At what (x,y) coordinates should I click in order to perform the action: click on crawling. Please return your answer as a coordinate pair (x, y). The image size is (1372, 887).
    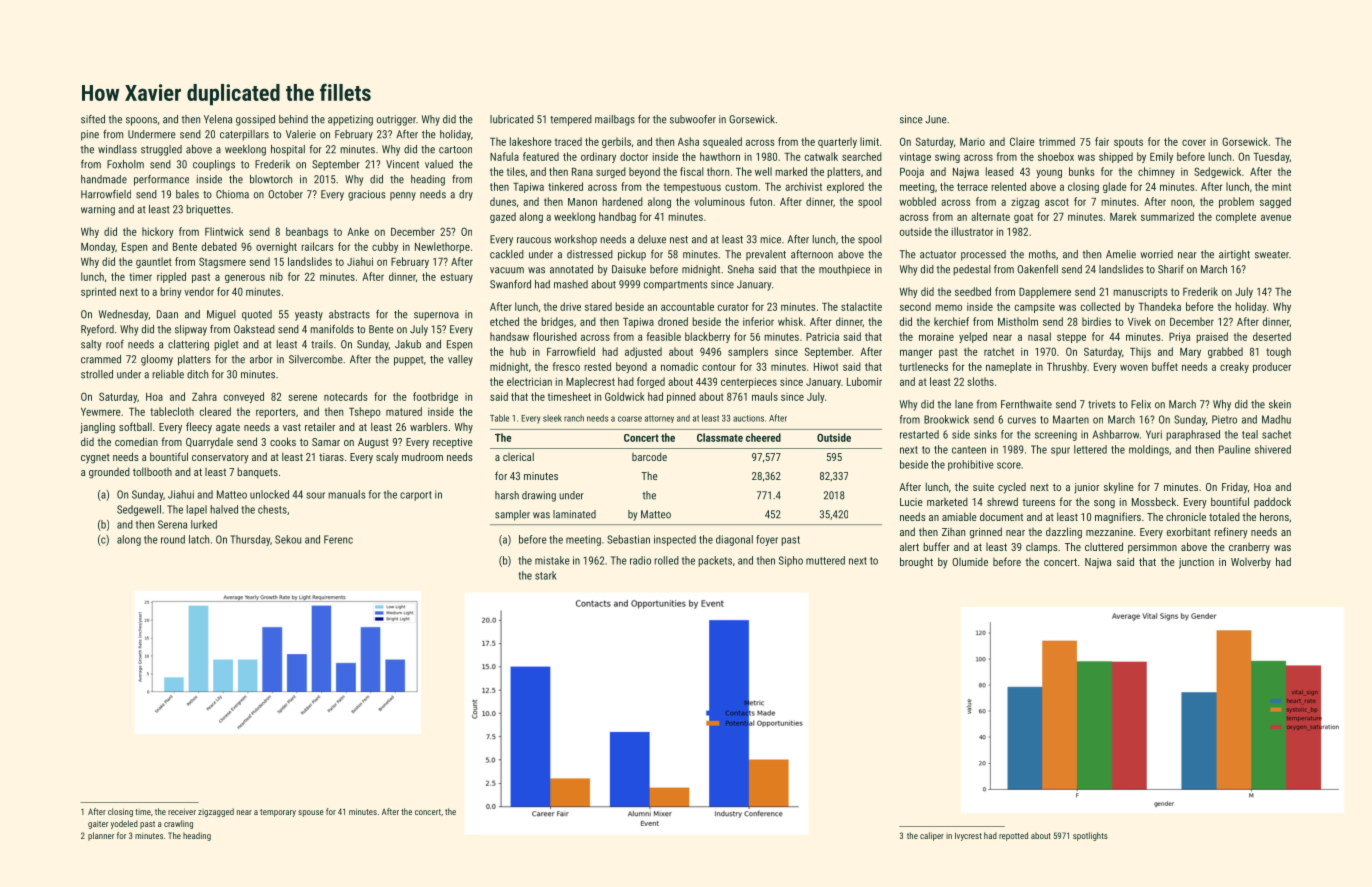
    Looking at the image, I should click on (178, 824).
